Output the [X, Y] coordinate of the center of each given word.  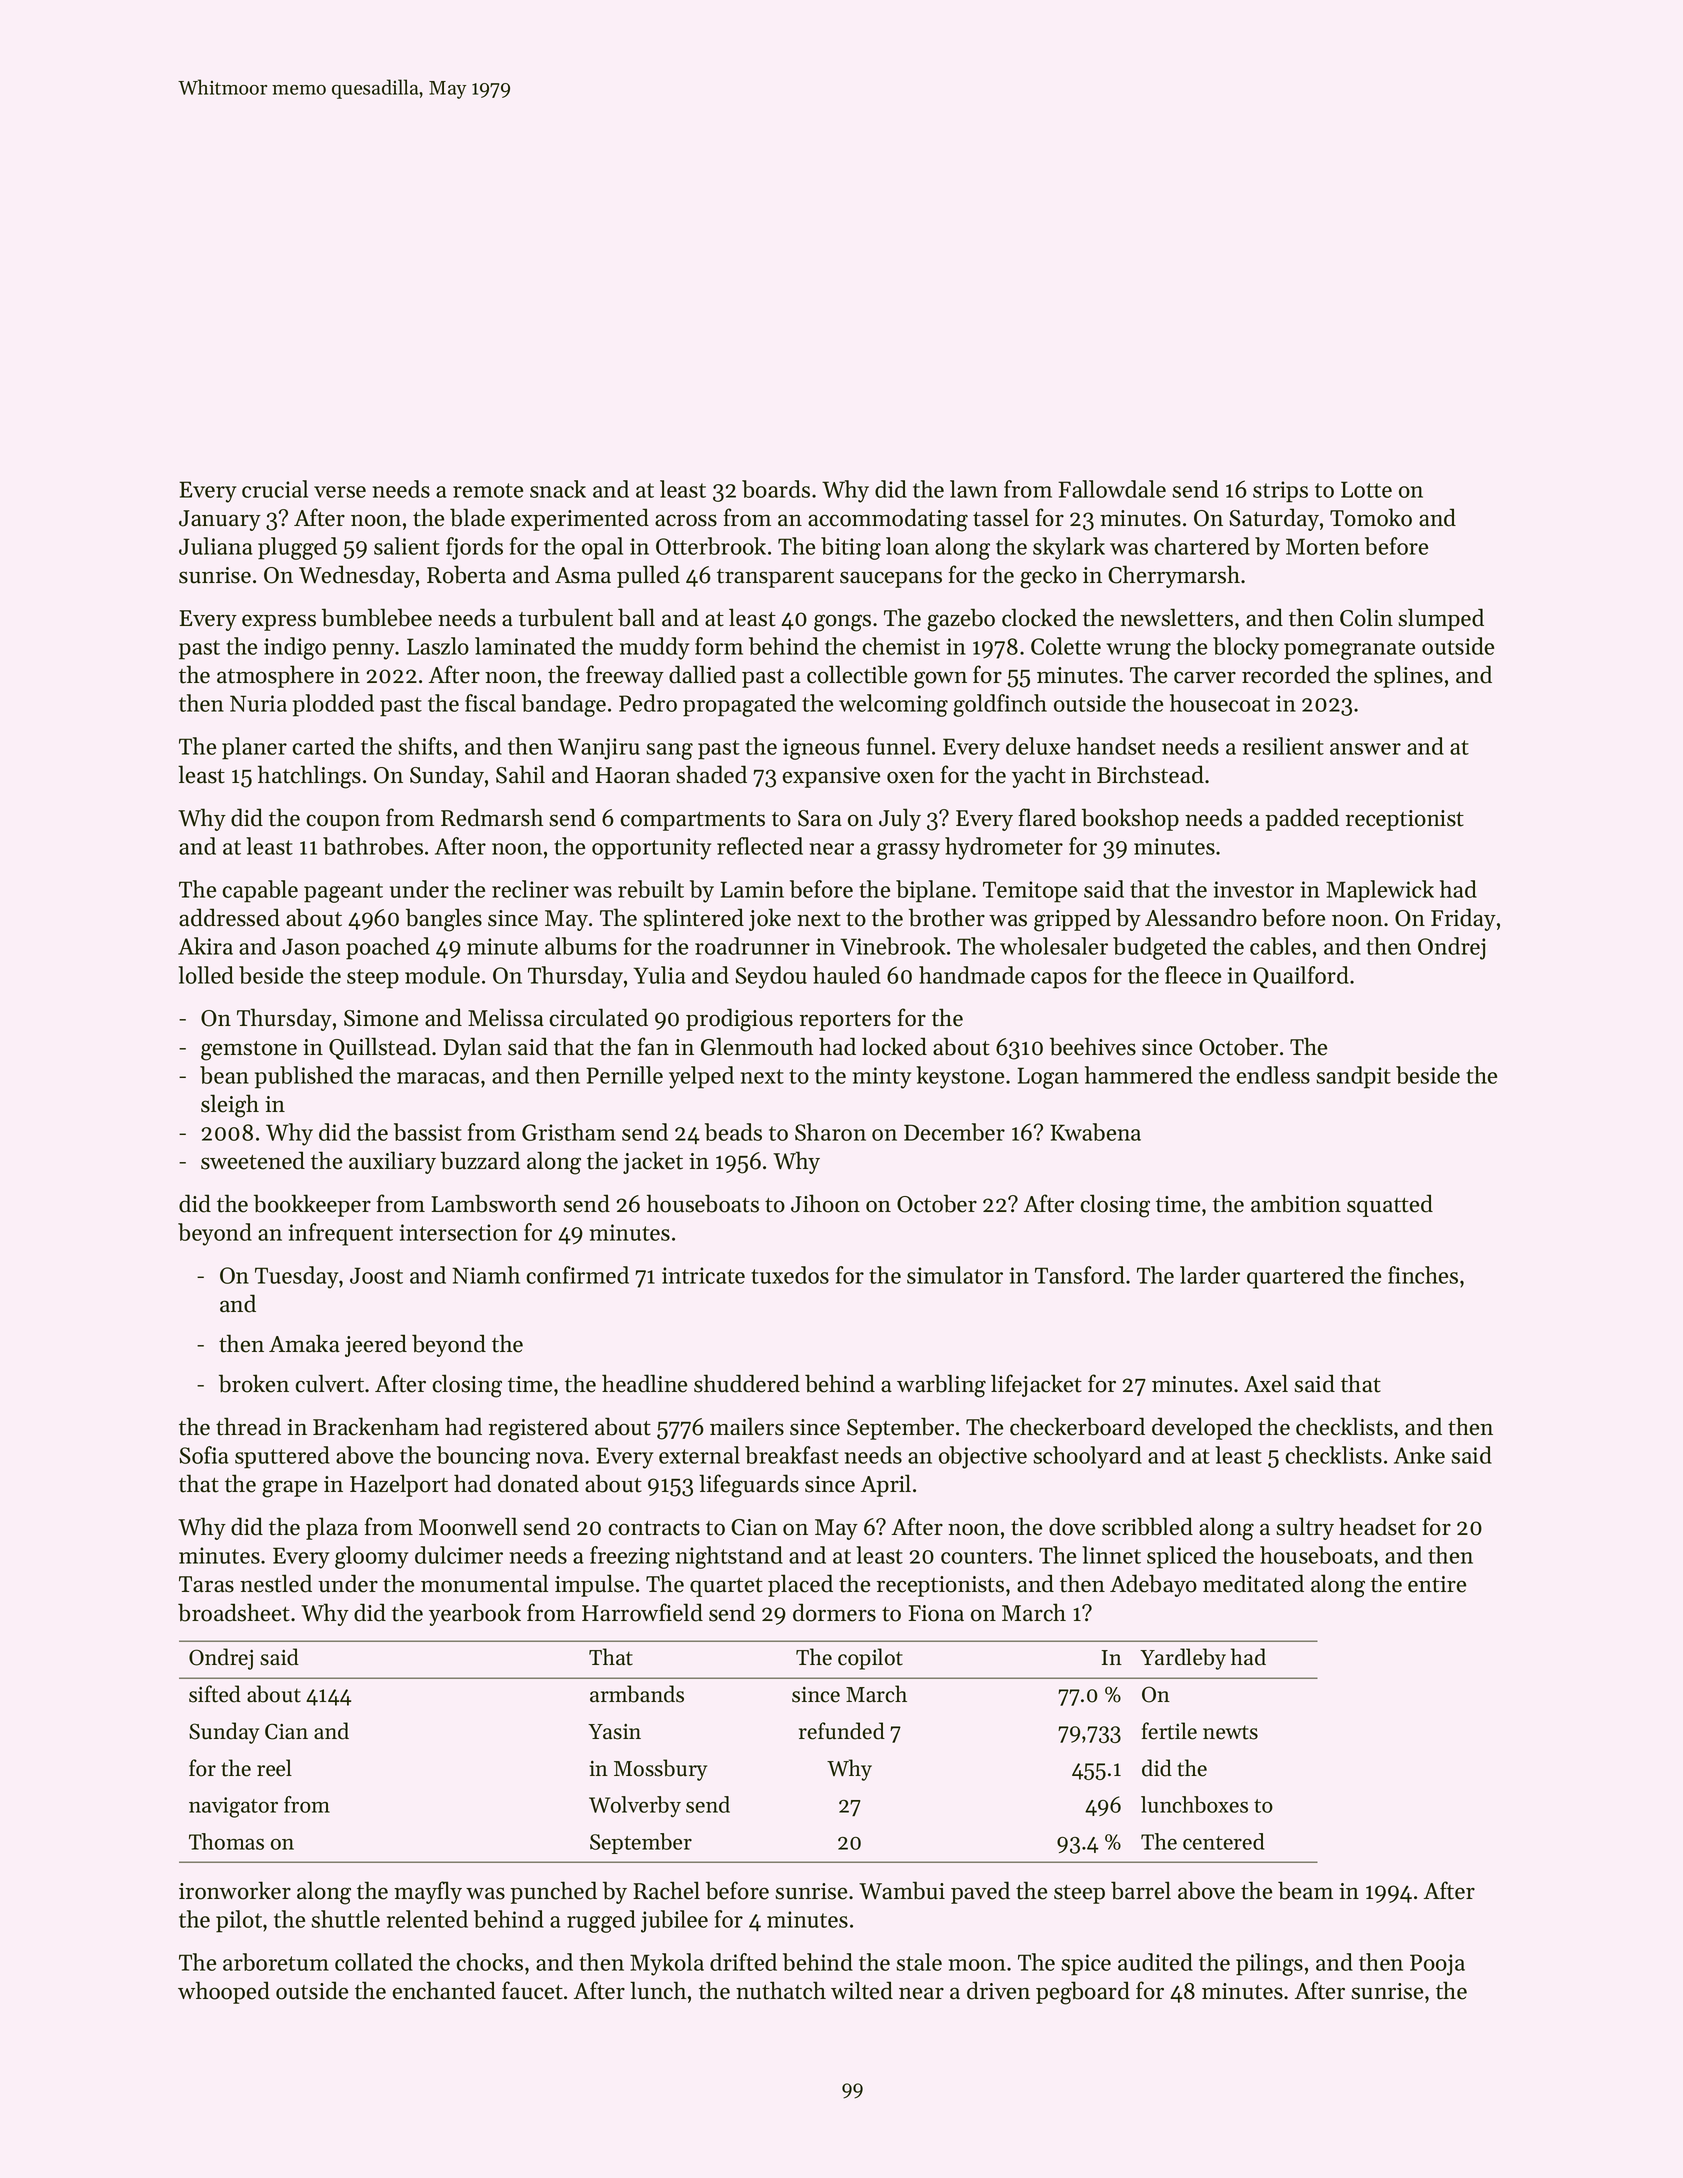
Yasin [614, 1732]
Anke [1419, 1455]
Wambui [902, 1890]
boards [776, 489]
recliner [530, 889]
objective [983, 1457]
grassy [908, 851]
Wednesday [357, 576]
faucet [532, 1990]
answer [1365, 749]
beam [1305, 1890]
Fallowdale [1112, 489]
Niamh [486, 1275]
